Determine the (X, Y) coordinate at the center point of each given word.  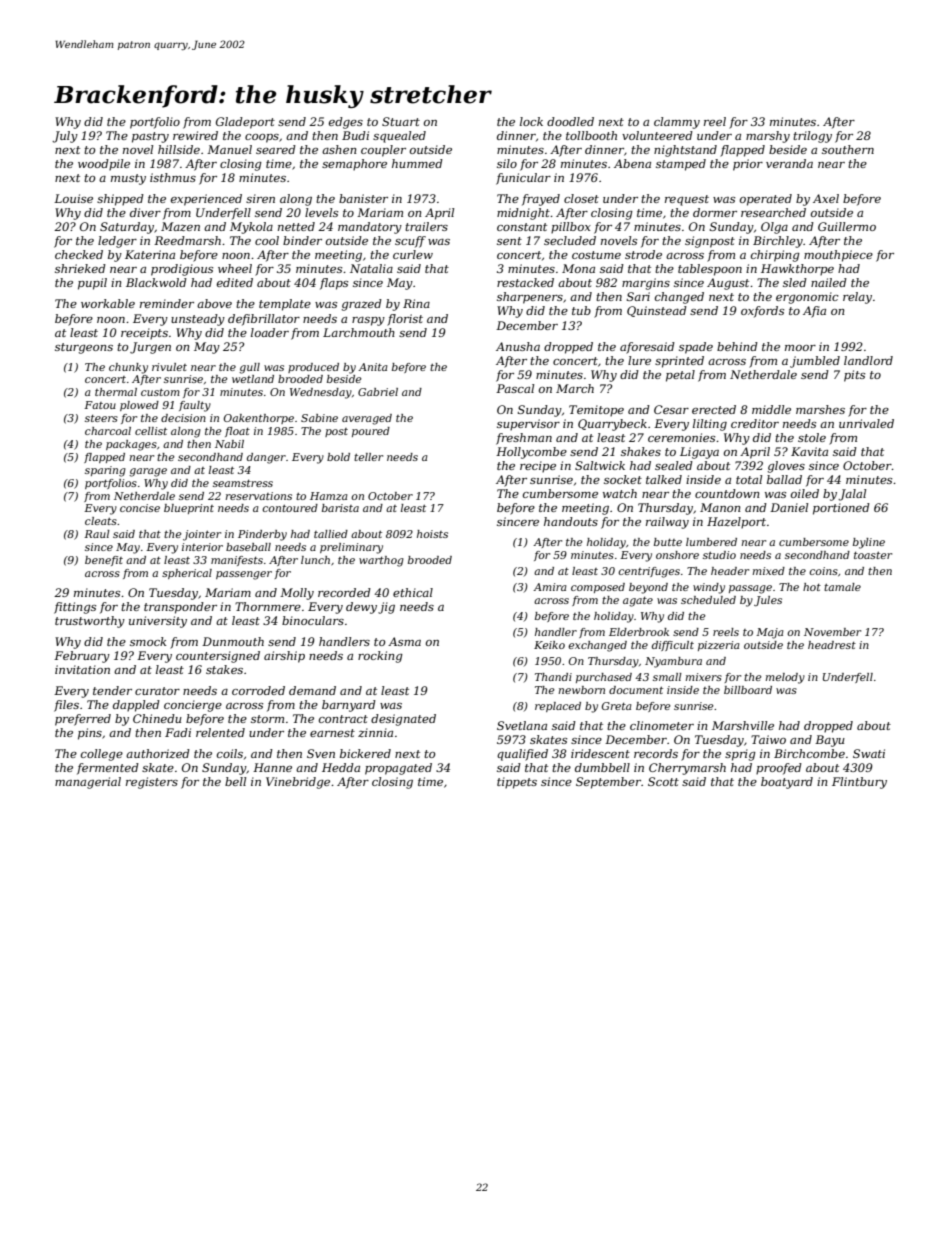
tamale (842, 587)
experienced (206, 200)
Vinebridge (298, 783)
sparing (105, 471)
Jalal (852, 495)
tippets (517, 783)
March (575, 388)
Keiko (549, 645)
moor (800, 348)
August (728, 284)
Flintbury (859, 783)
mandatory (370, 228)
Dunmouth (233, 641)
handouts (571, 521)
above (214, 303)
